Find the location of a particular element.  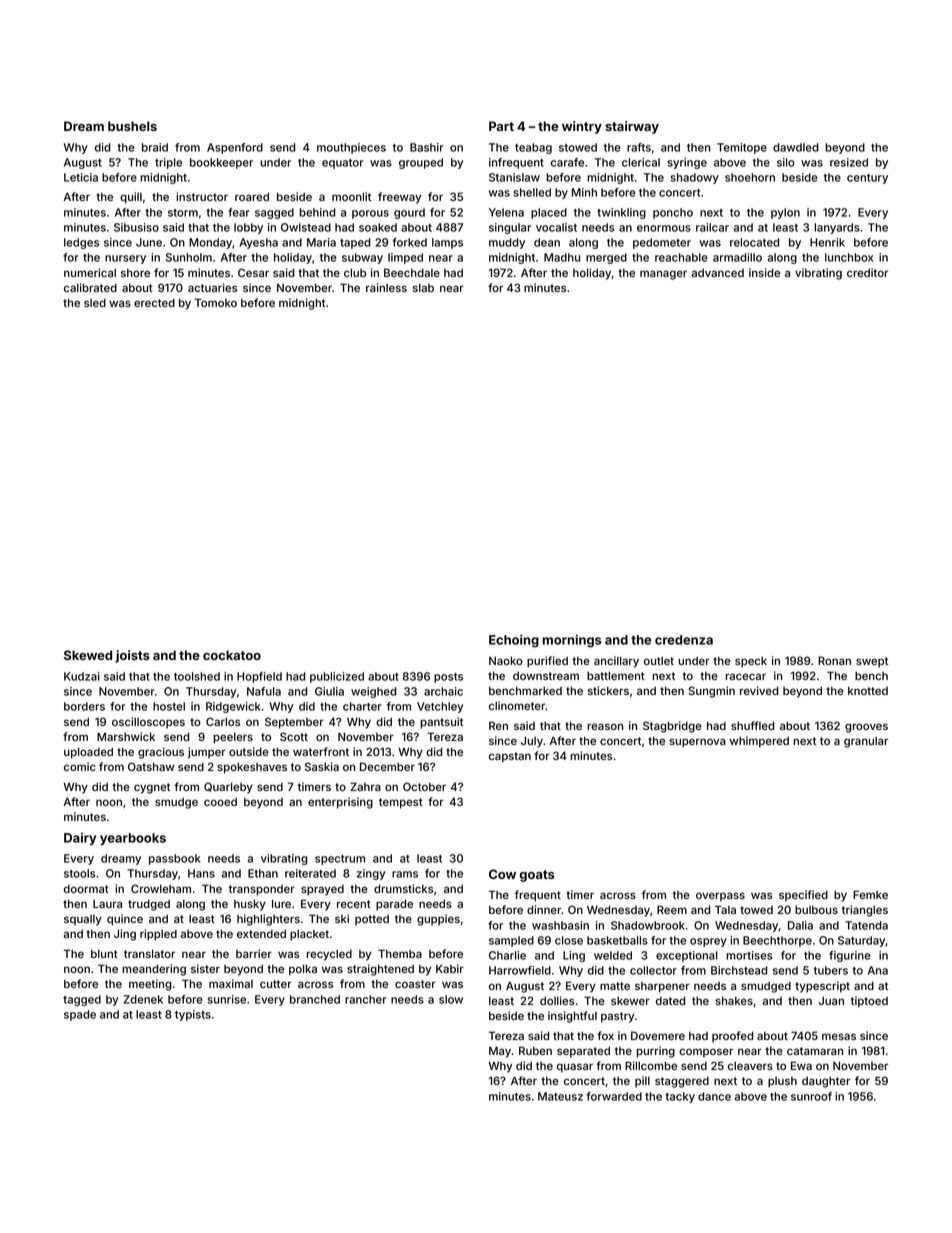

muddy is located at coordinates (507, 243).
